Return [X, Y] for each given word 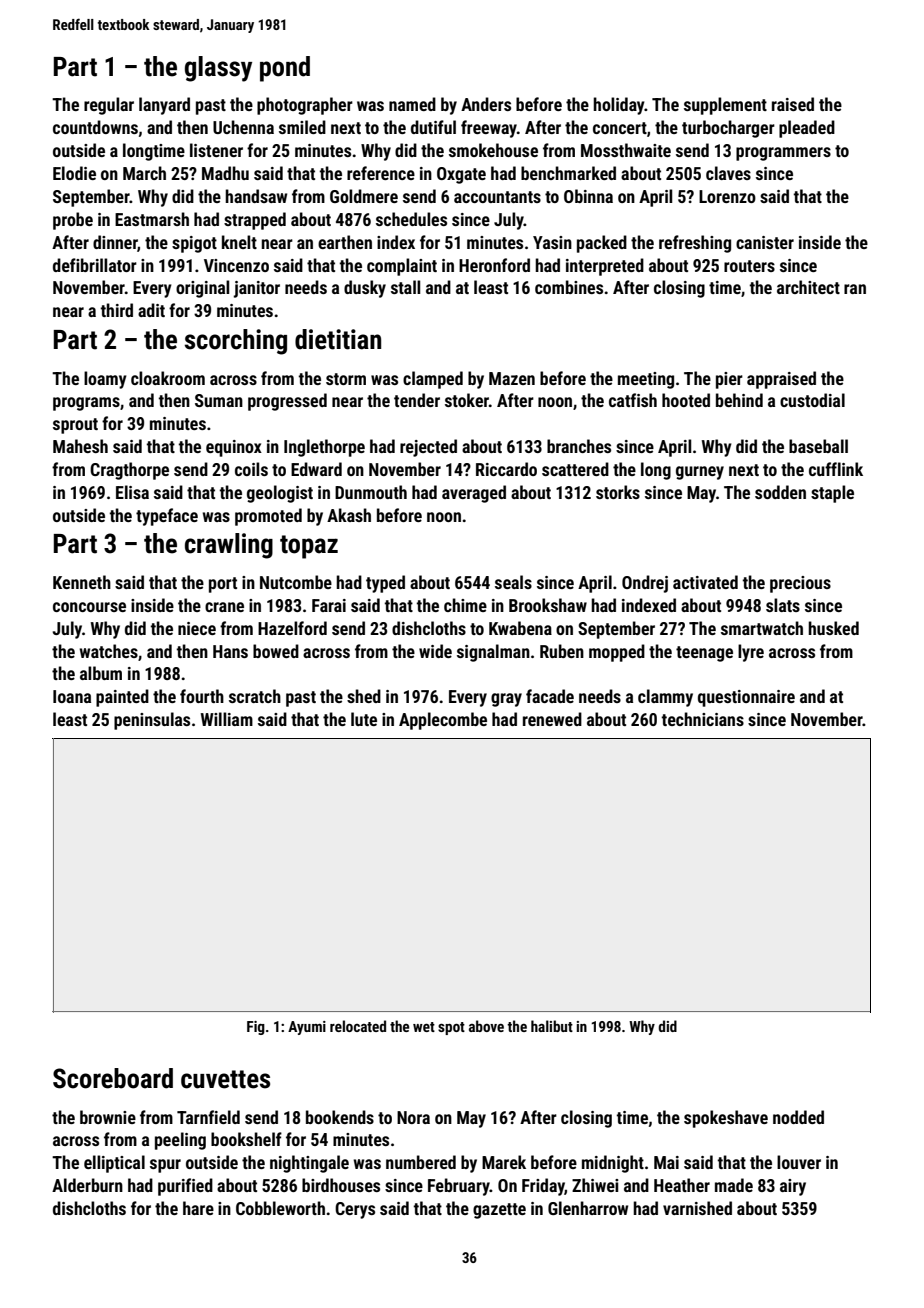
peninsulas [152, 721]
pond [285, 69]
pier [729, 380]
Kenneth [82, 582]
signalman [493, 653]
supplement [725, 106]
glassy [218, 69]
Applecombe [443, 721]
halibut [552, 1026]
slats [783, 605]
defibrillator [95, 265]
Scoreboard [113, 1078]
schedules [411, 219]
